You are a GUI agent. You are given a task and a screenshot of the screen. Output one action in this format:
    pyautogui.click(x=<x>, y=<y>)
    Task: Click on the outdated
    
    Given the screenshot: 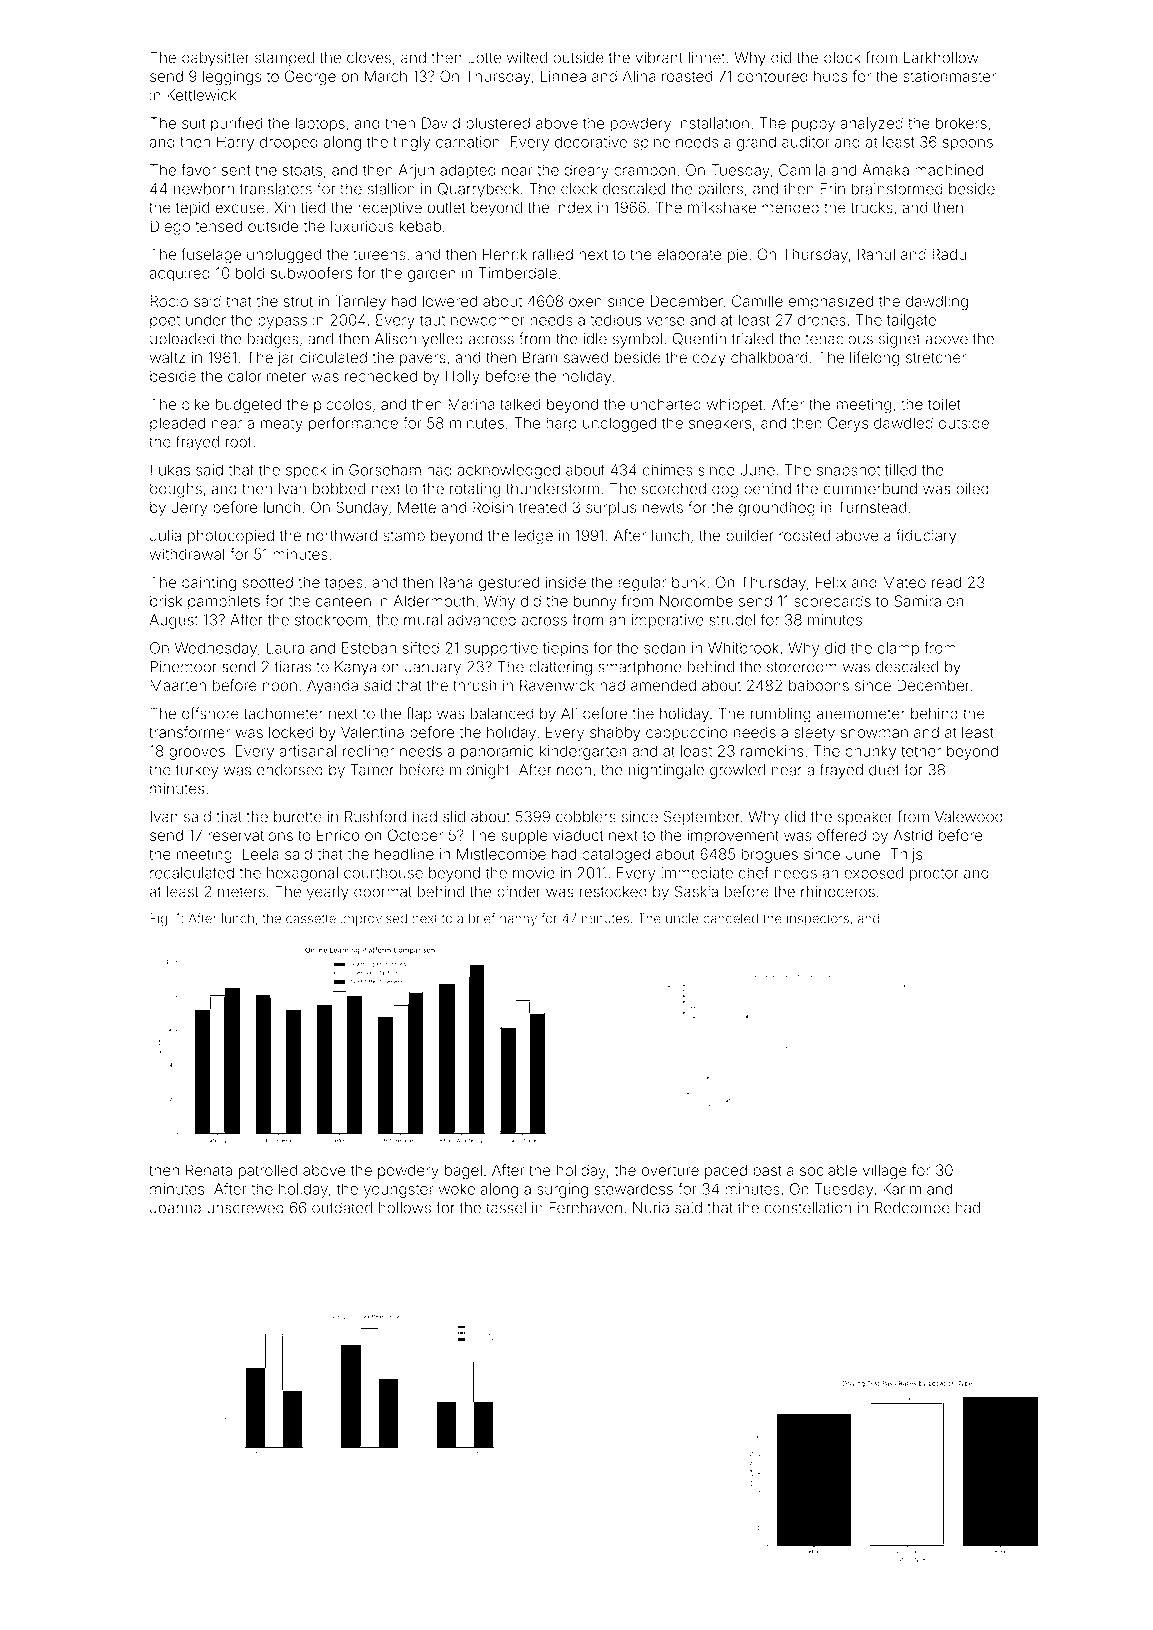 What is the action you would take?
    pyautogui.click(x=342, y=1208)
